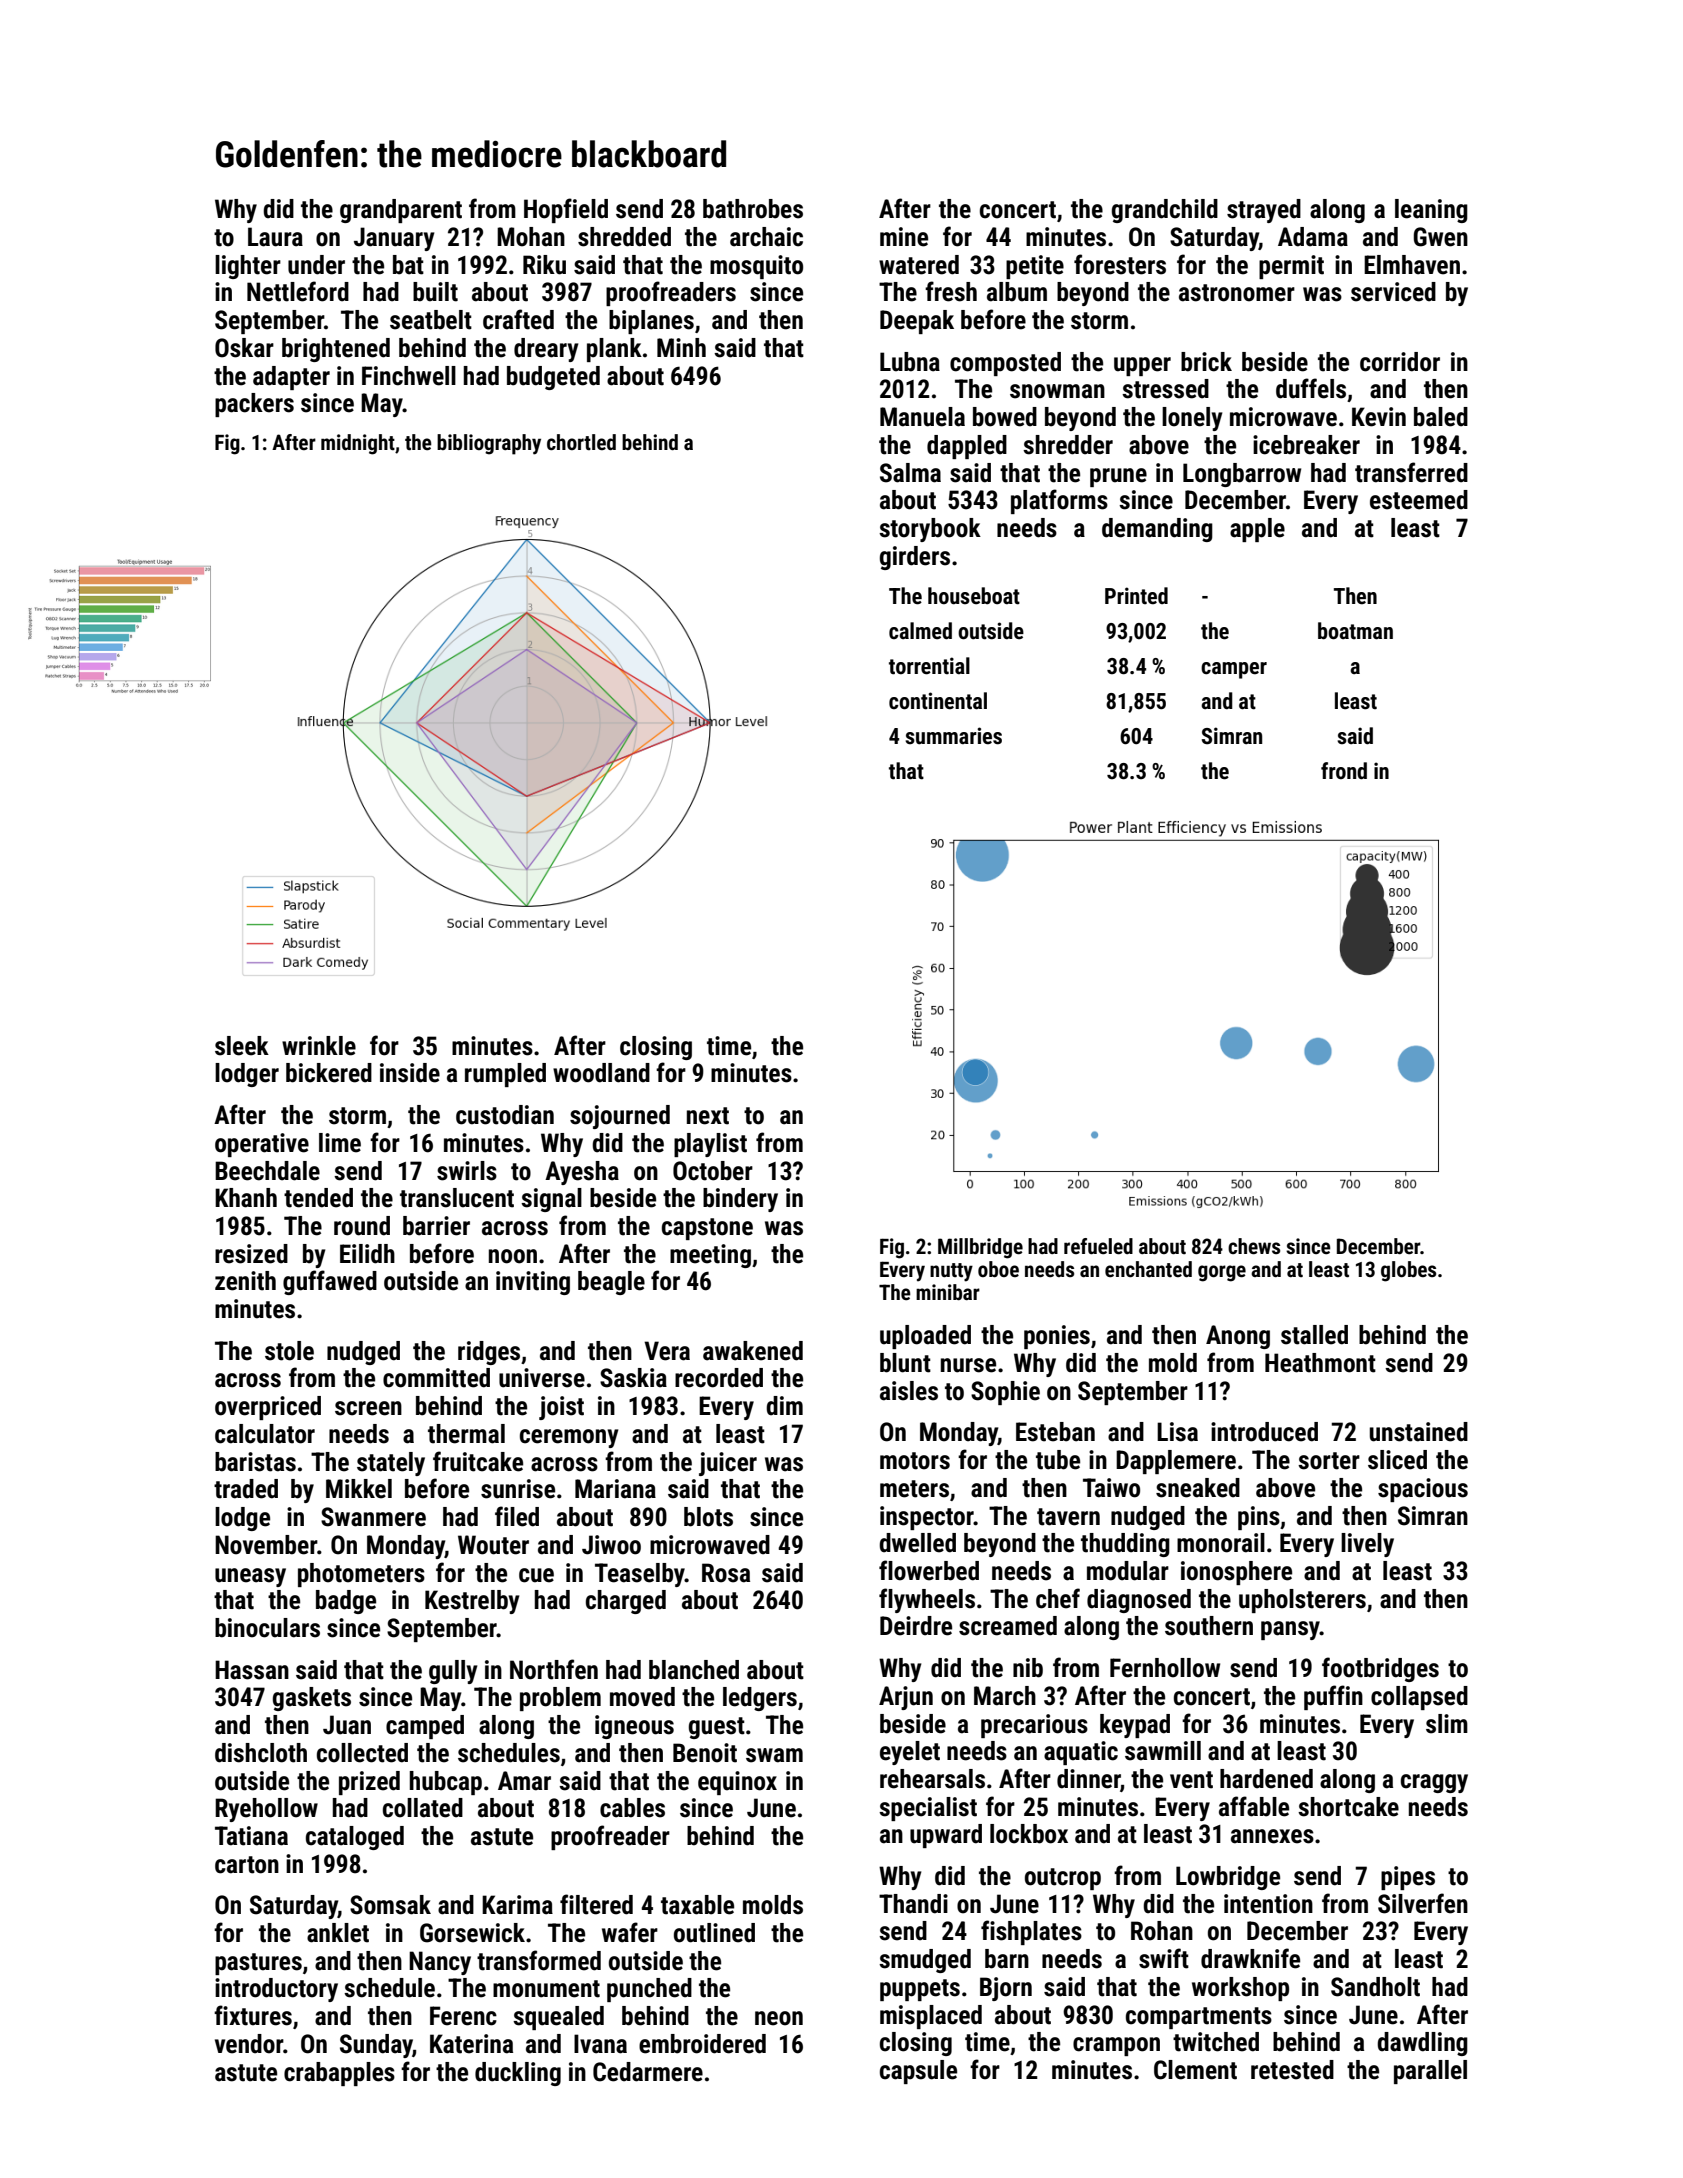  I want to click on Rosa, so click(726, 1573).
